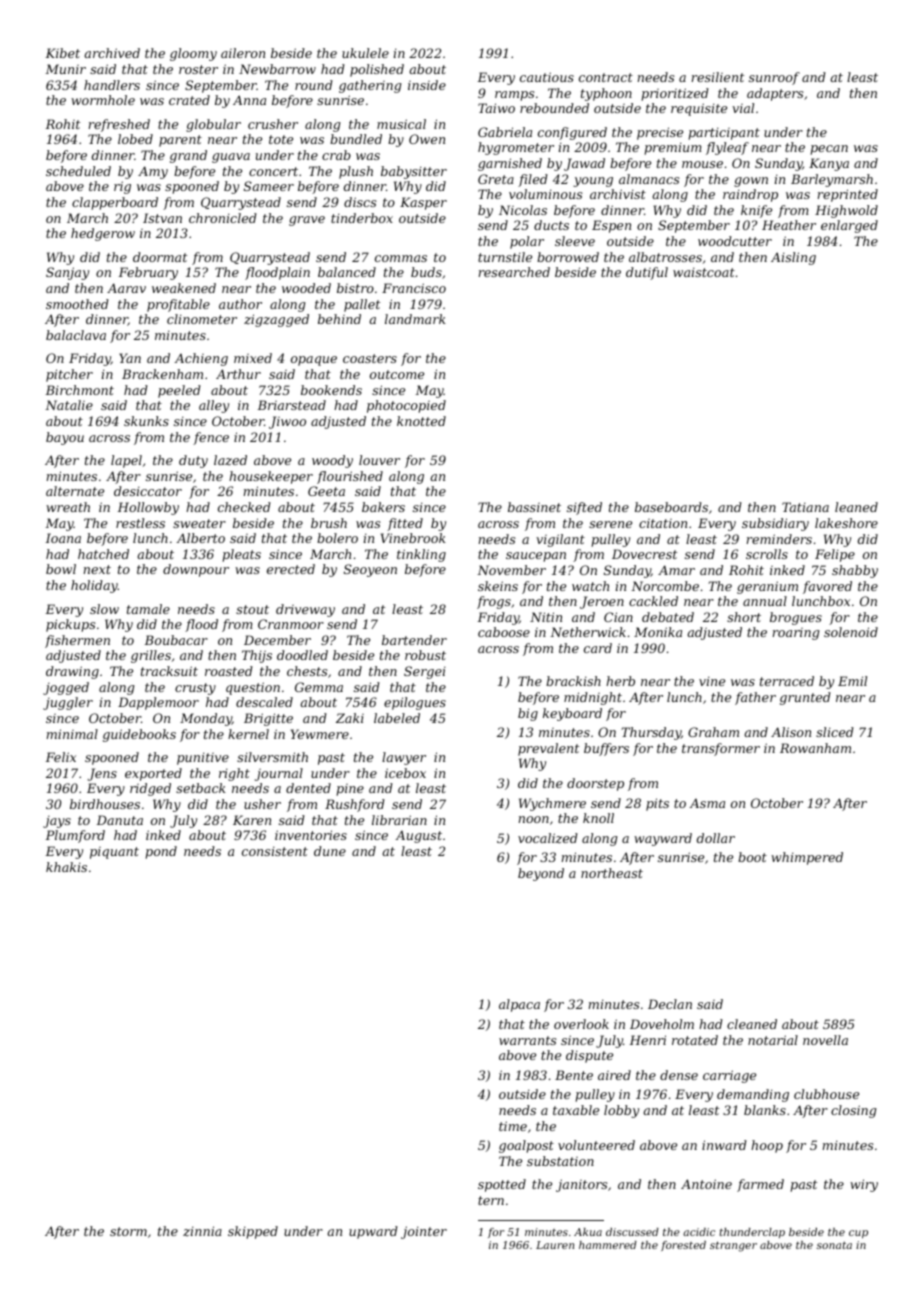  What do you see at coordinates (66, 867) in the page?
I see `khakis` at bounding box center [66, 867].
